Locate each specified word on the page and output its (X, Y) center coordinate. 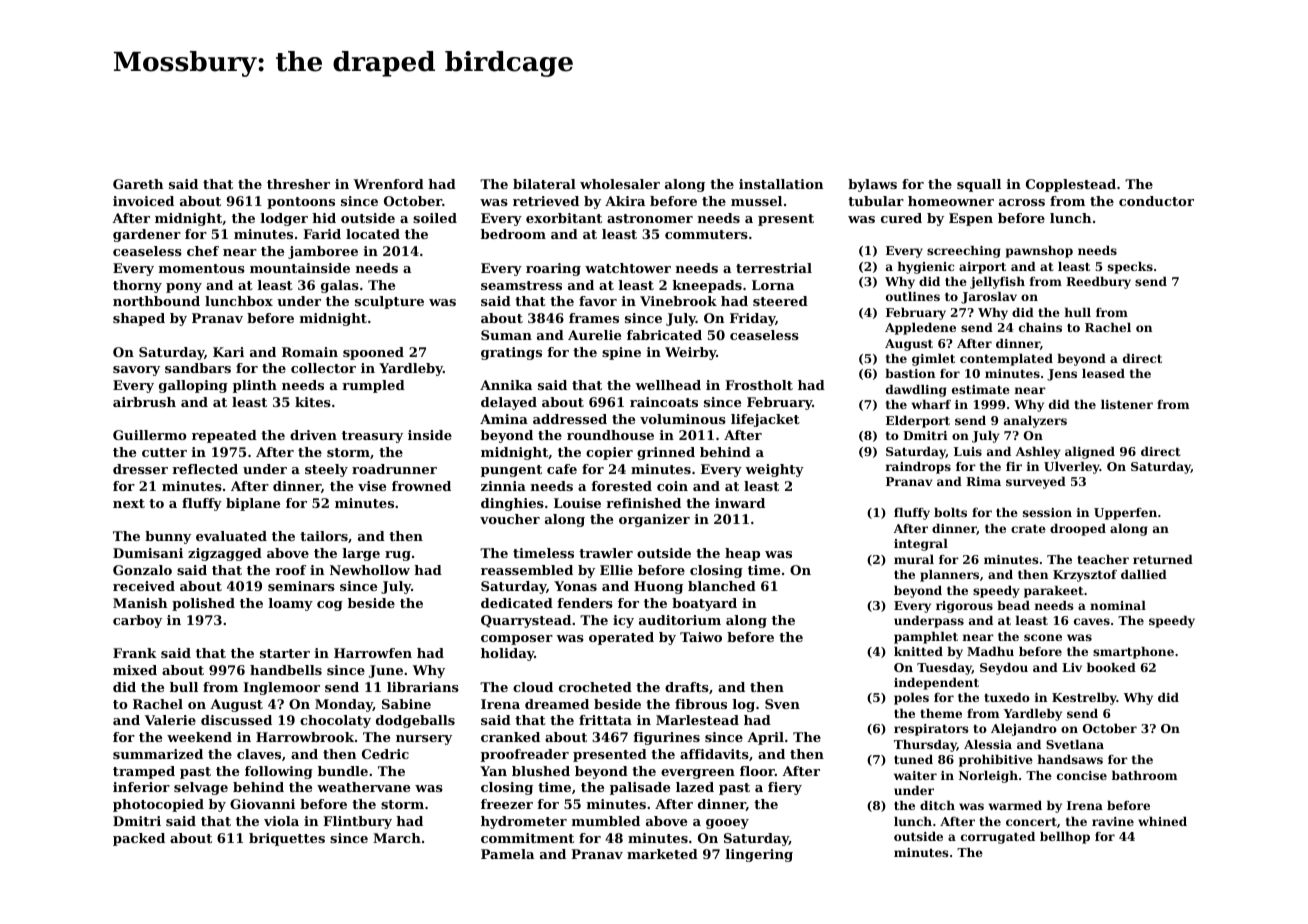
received (144, 586)
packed (139, 839)
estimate (981, 389)
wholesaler (620, 184)
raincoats (664, 402)
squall (979, 185)
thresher (298, 184)
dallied (1144, 574)
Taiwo (701, 637)
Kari (228, 352)
